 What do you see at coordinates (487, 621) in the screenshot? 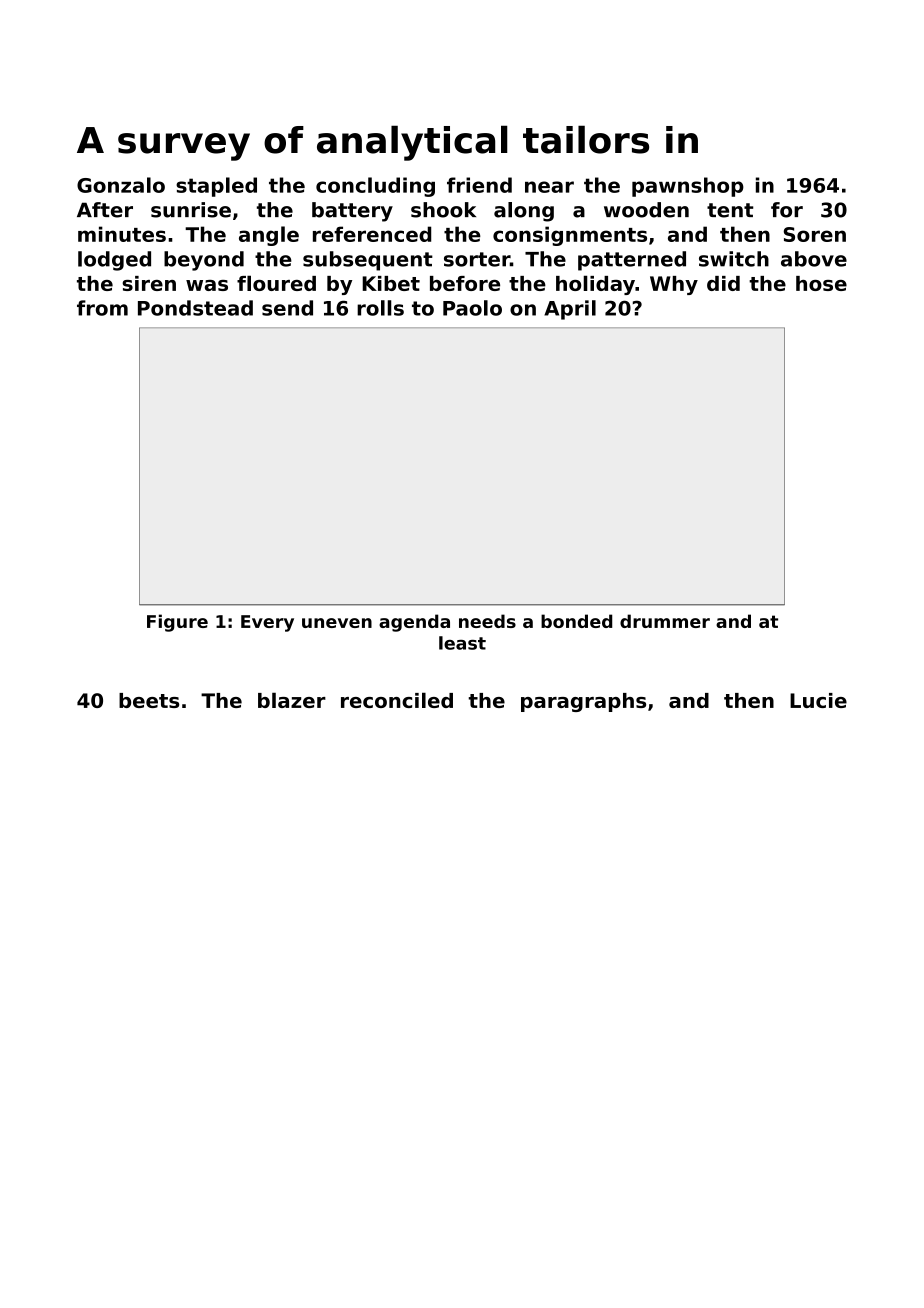
I see `needs` at bounding box center [487, 621].
